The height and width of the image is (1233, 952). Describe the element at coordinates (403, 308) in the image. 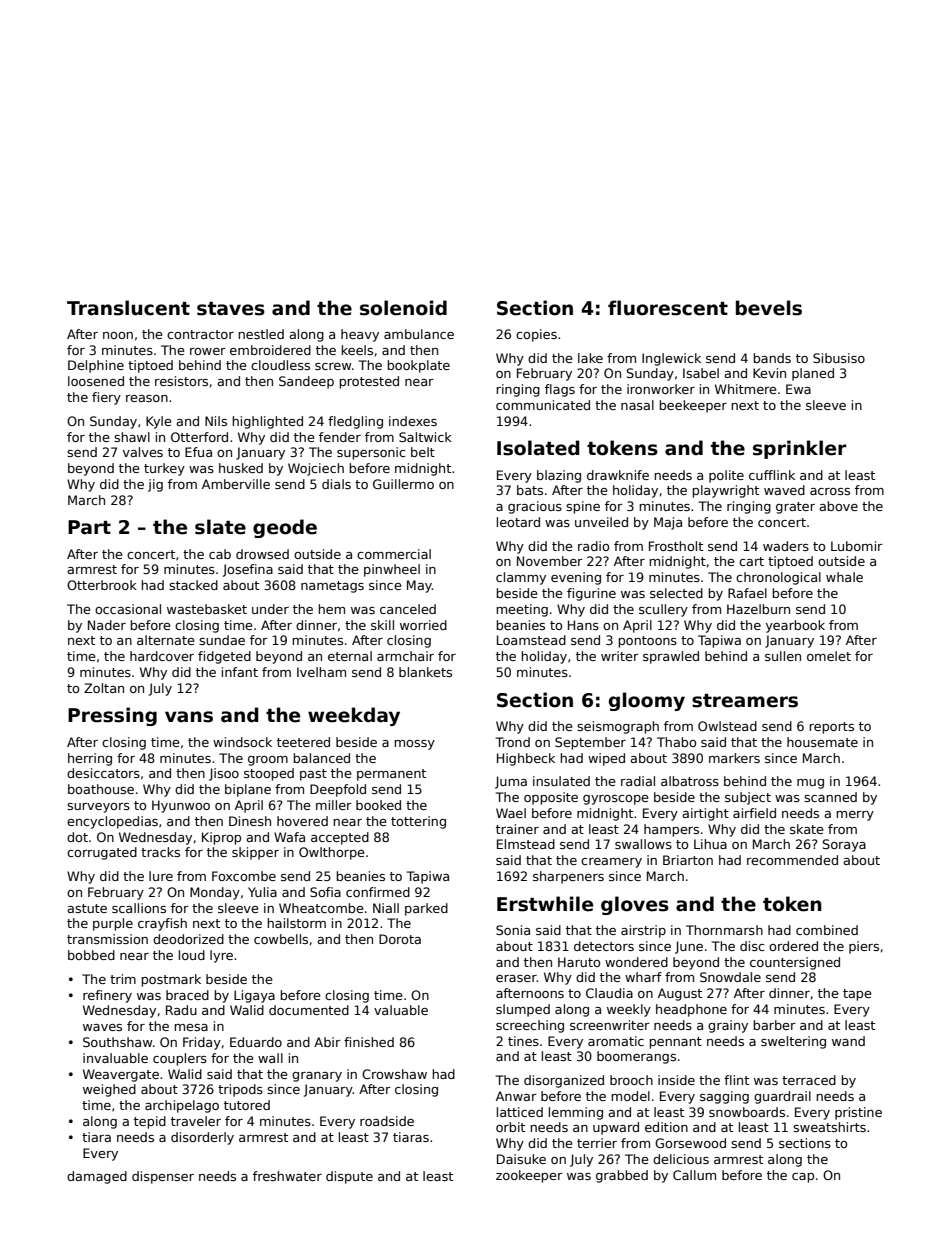

I see `solenoid` at that location.
